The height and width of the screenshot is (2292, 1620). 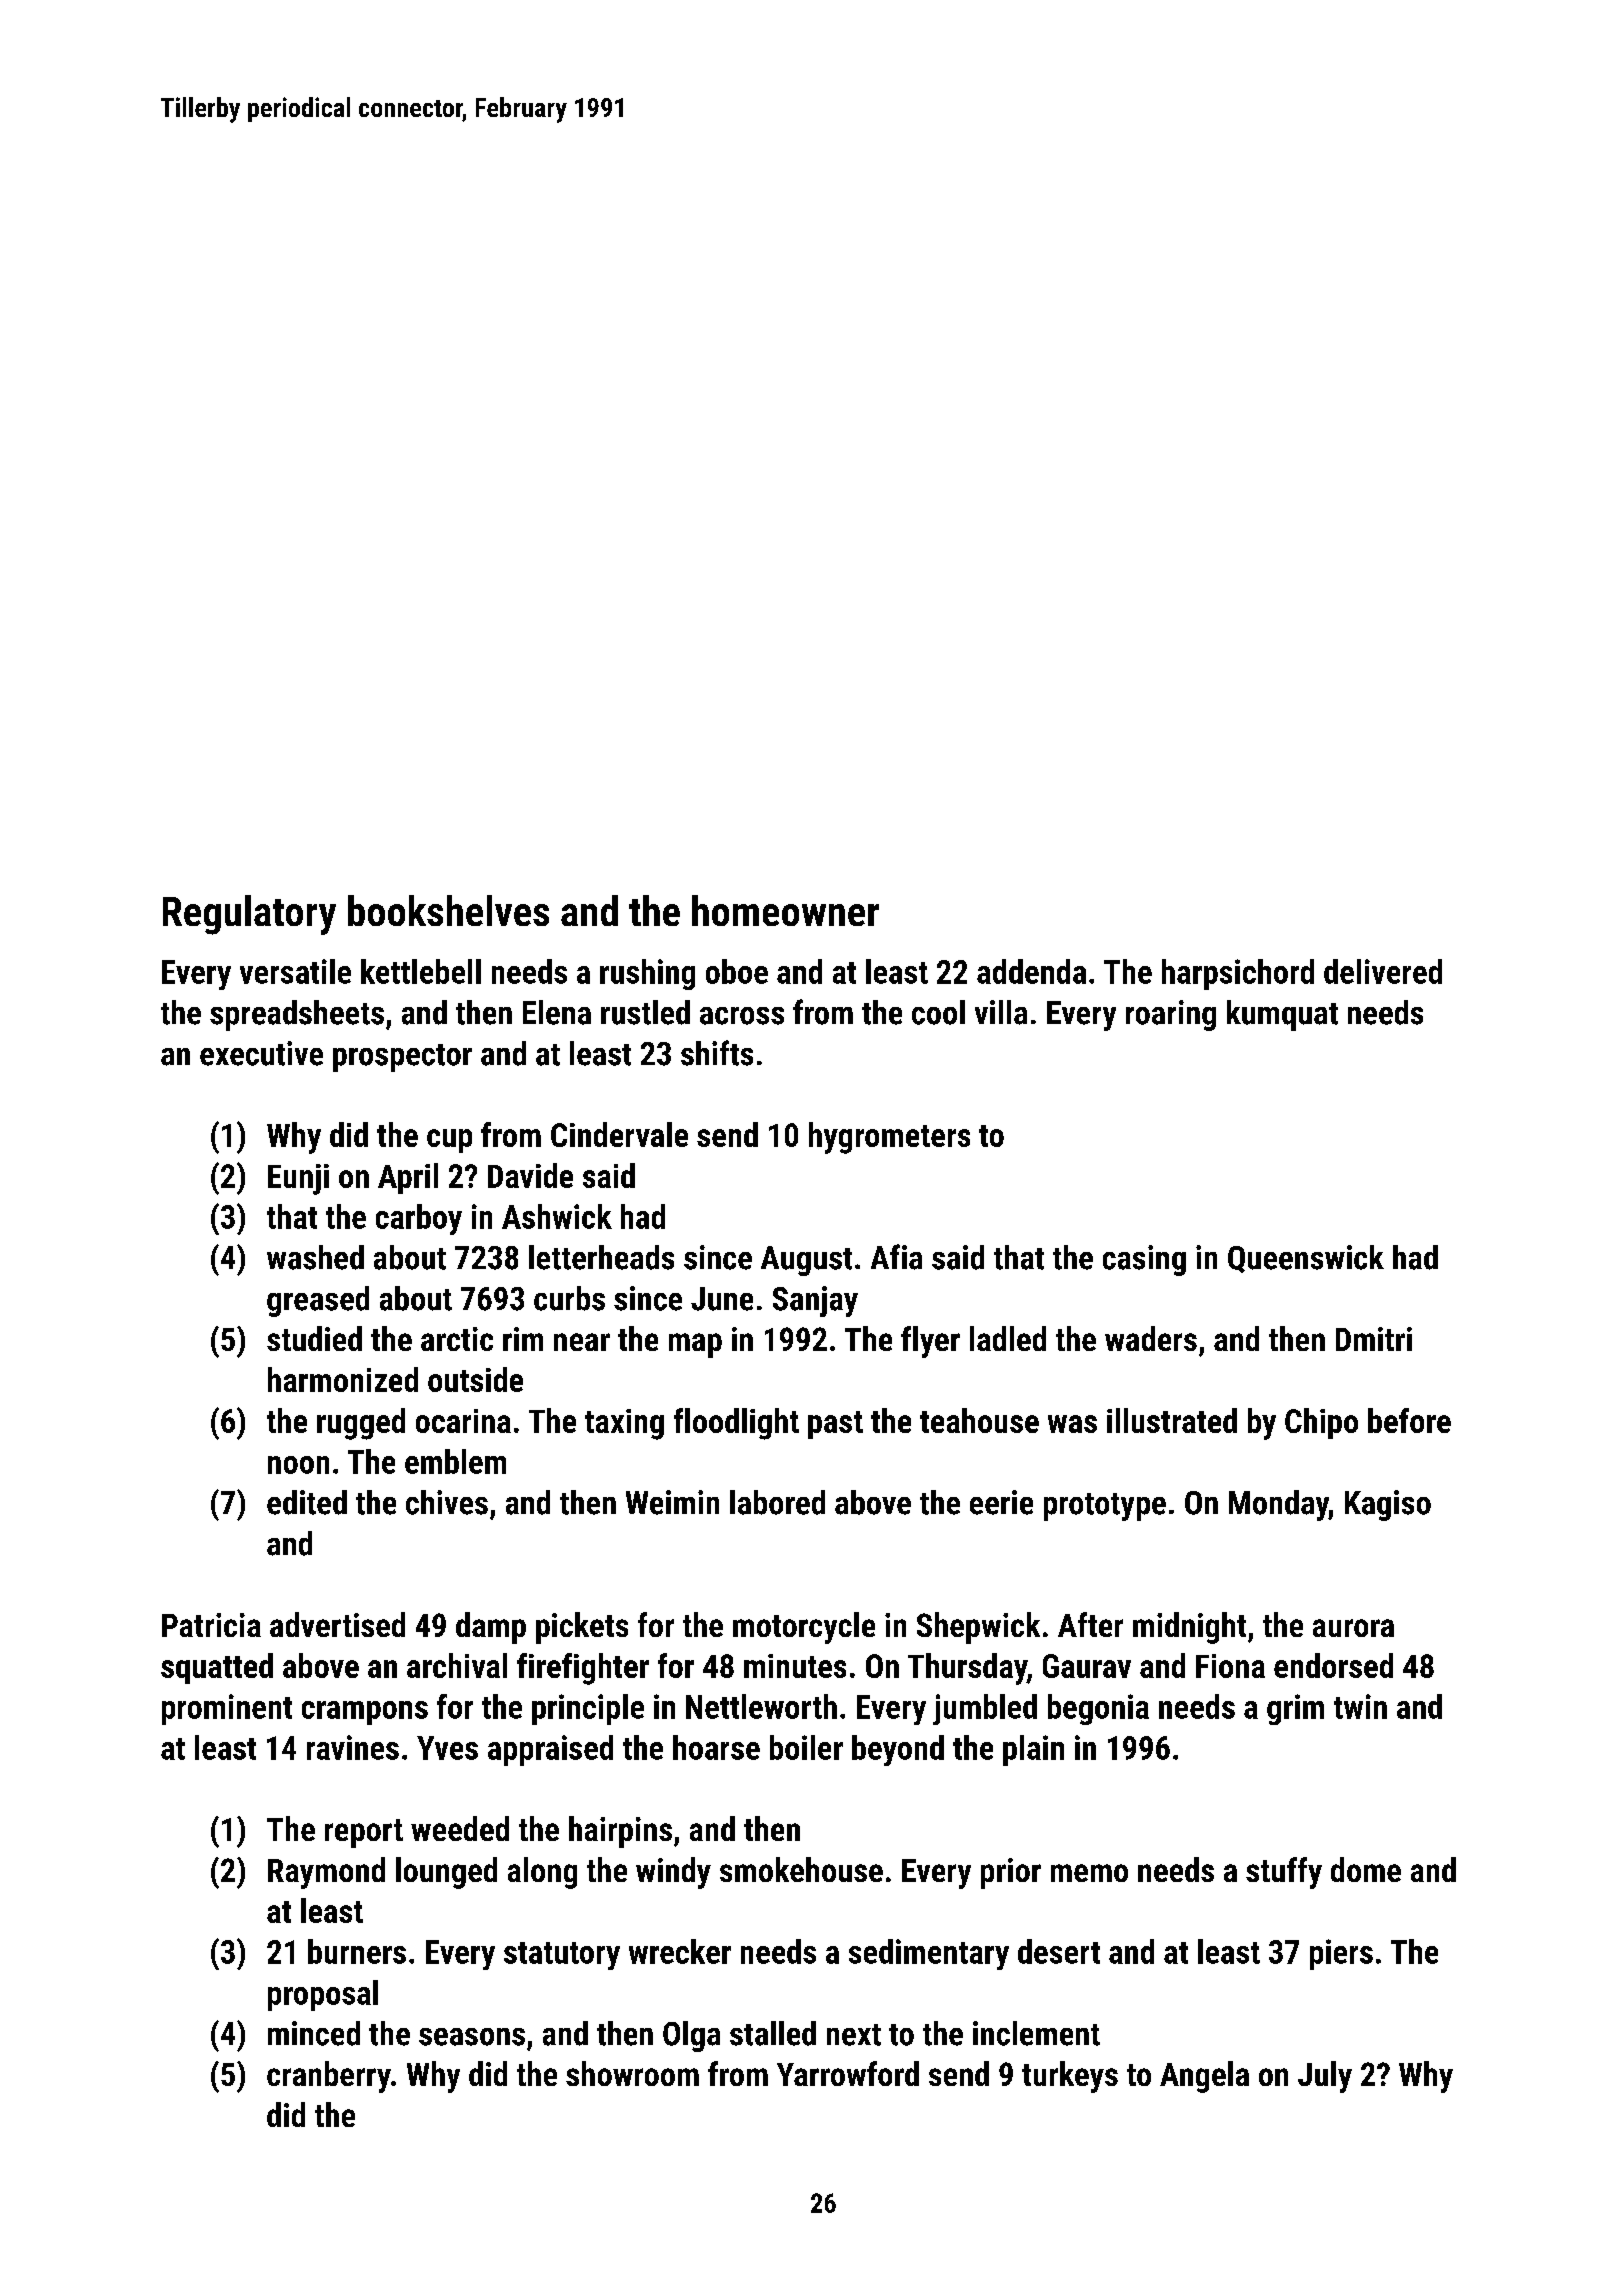 I want to click on cranberry, so click(x=329, y=2077).
